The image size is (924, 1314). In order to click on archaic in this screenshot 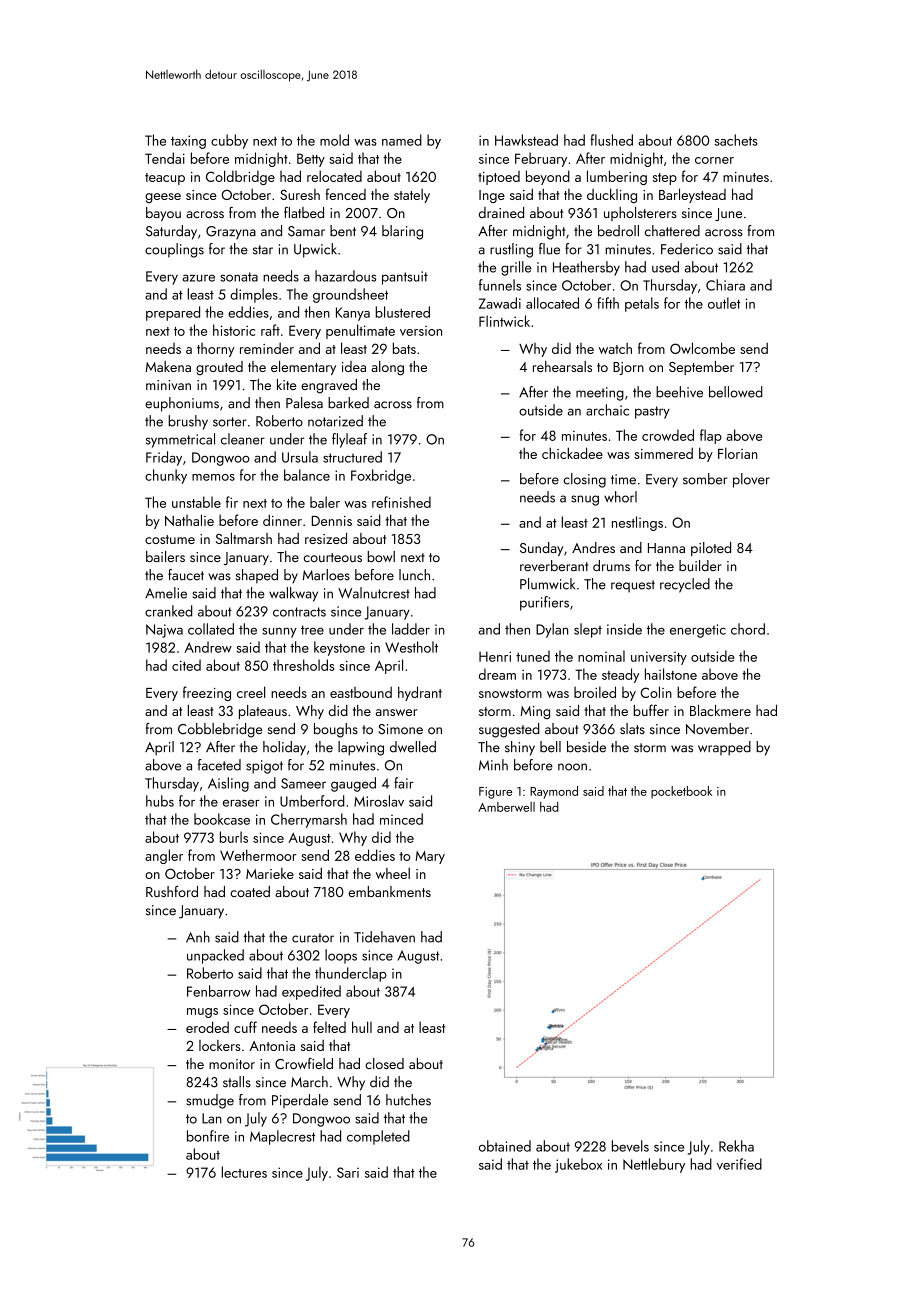, I will do `click(607, 410)`.
